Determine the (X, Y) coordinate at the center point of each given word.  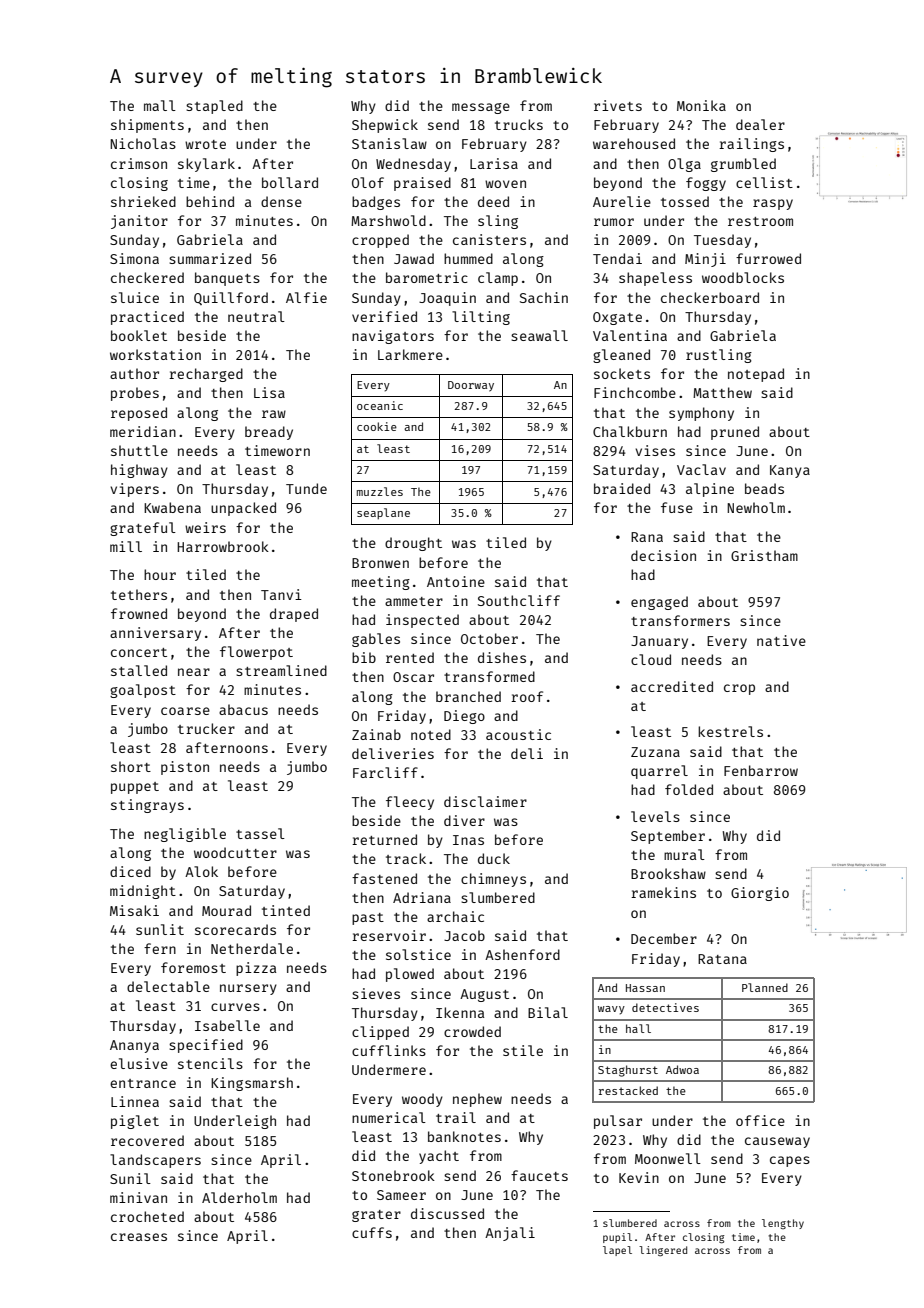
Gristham (764, 555)
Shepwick (385, 126)
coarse (185, 711)
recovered (147, 1140)
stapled (214, 107)
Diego (464, 717)
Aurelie (622, 201)
